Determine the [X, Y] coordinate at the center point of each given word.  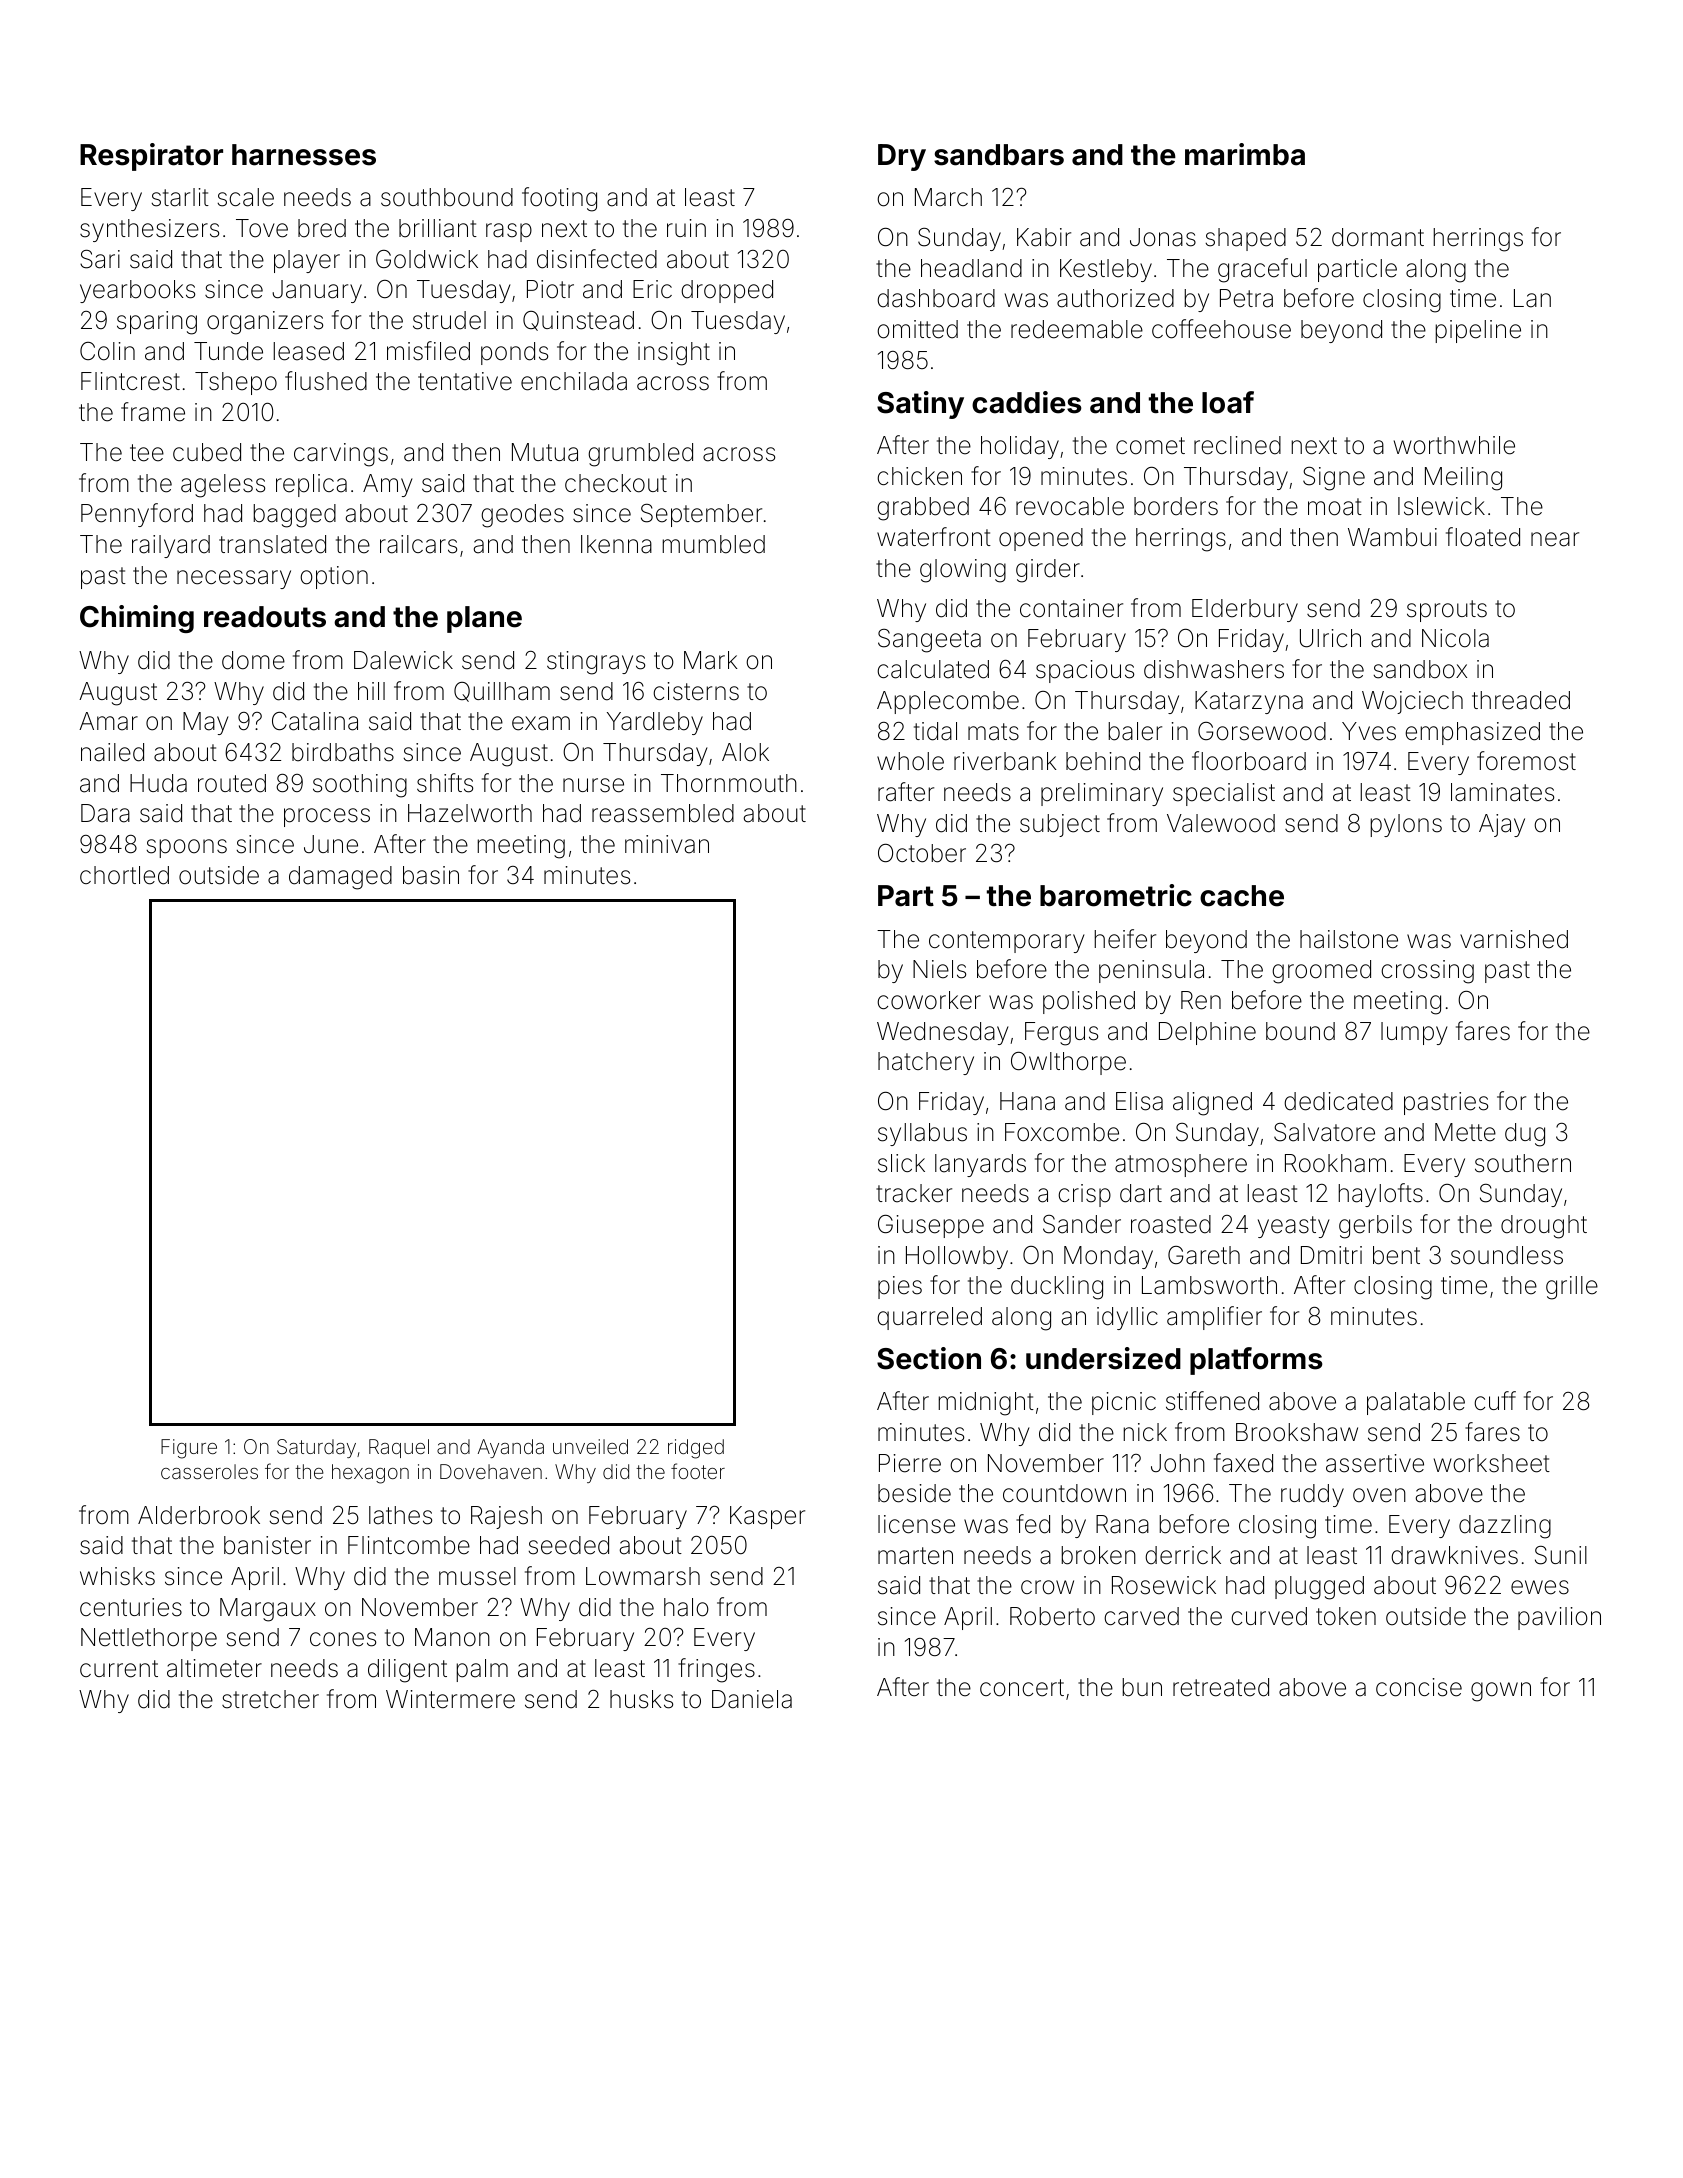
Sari [100, 259]
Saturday [316, 1448]
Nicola [1455, 638]
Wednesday [943, 1033]
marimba [1245, 154]
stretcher [270, 1699]
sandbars [999, 155]
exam [541, 723]
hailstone [1349, 939]
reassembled [663, 813]
